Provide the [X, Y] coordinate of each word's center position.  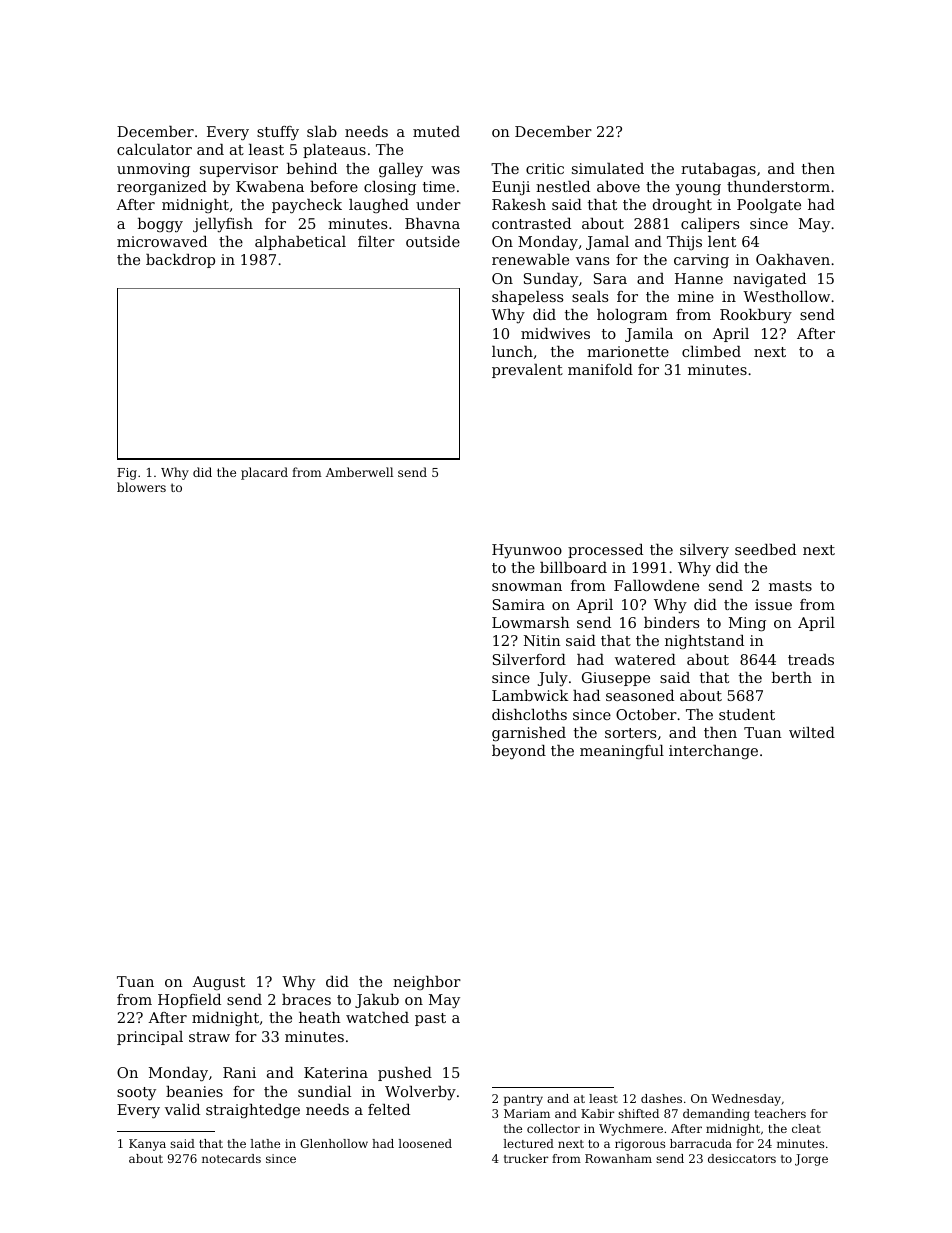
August [218, 983]
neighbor [427, 983]
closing [390, 188]
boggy [160, 225]
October [646, 714]
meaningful [622, 752]
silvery [704, 551]
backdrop [180, 261]
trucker [526, 1158]
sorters [630, 733]
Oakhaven [793, 259]
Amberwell [359, 472]
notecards [231, 1158]
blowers [141, 487]
